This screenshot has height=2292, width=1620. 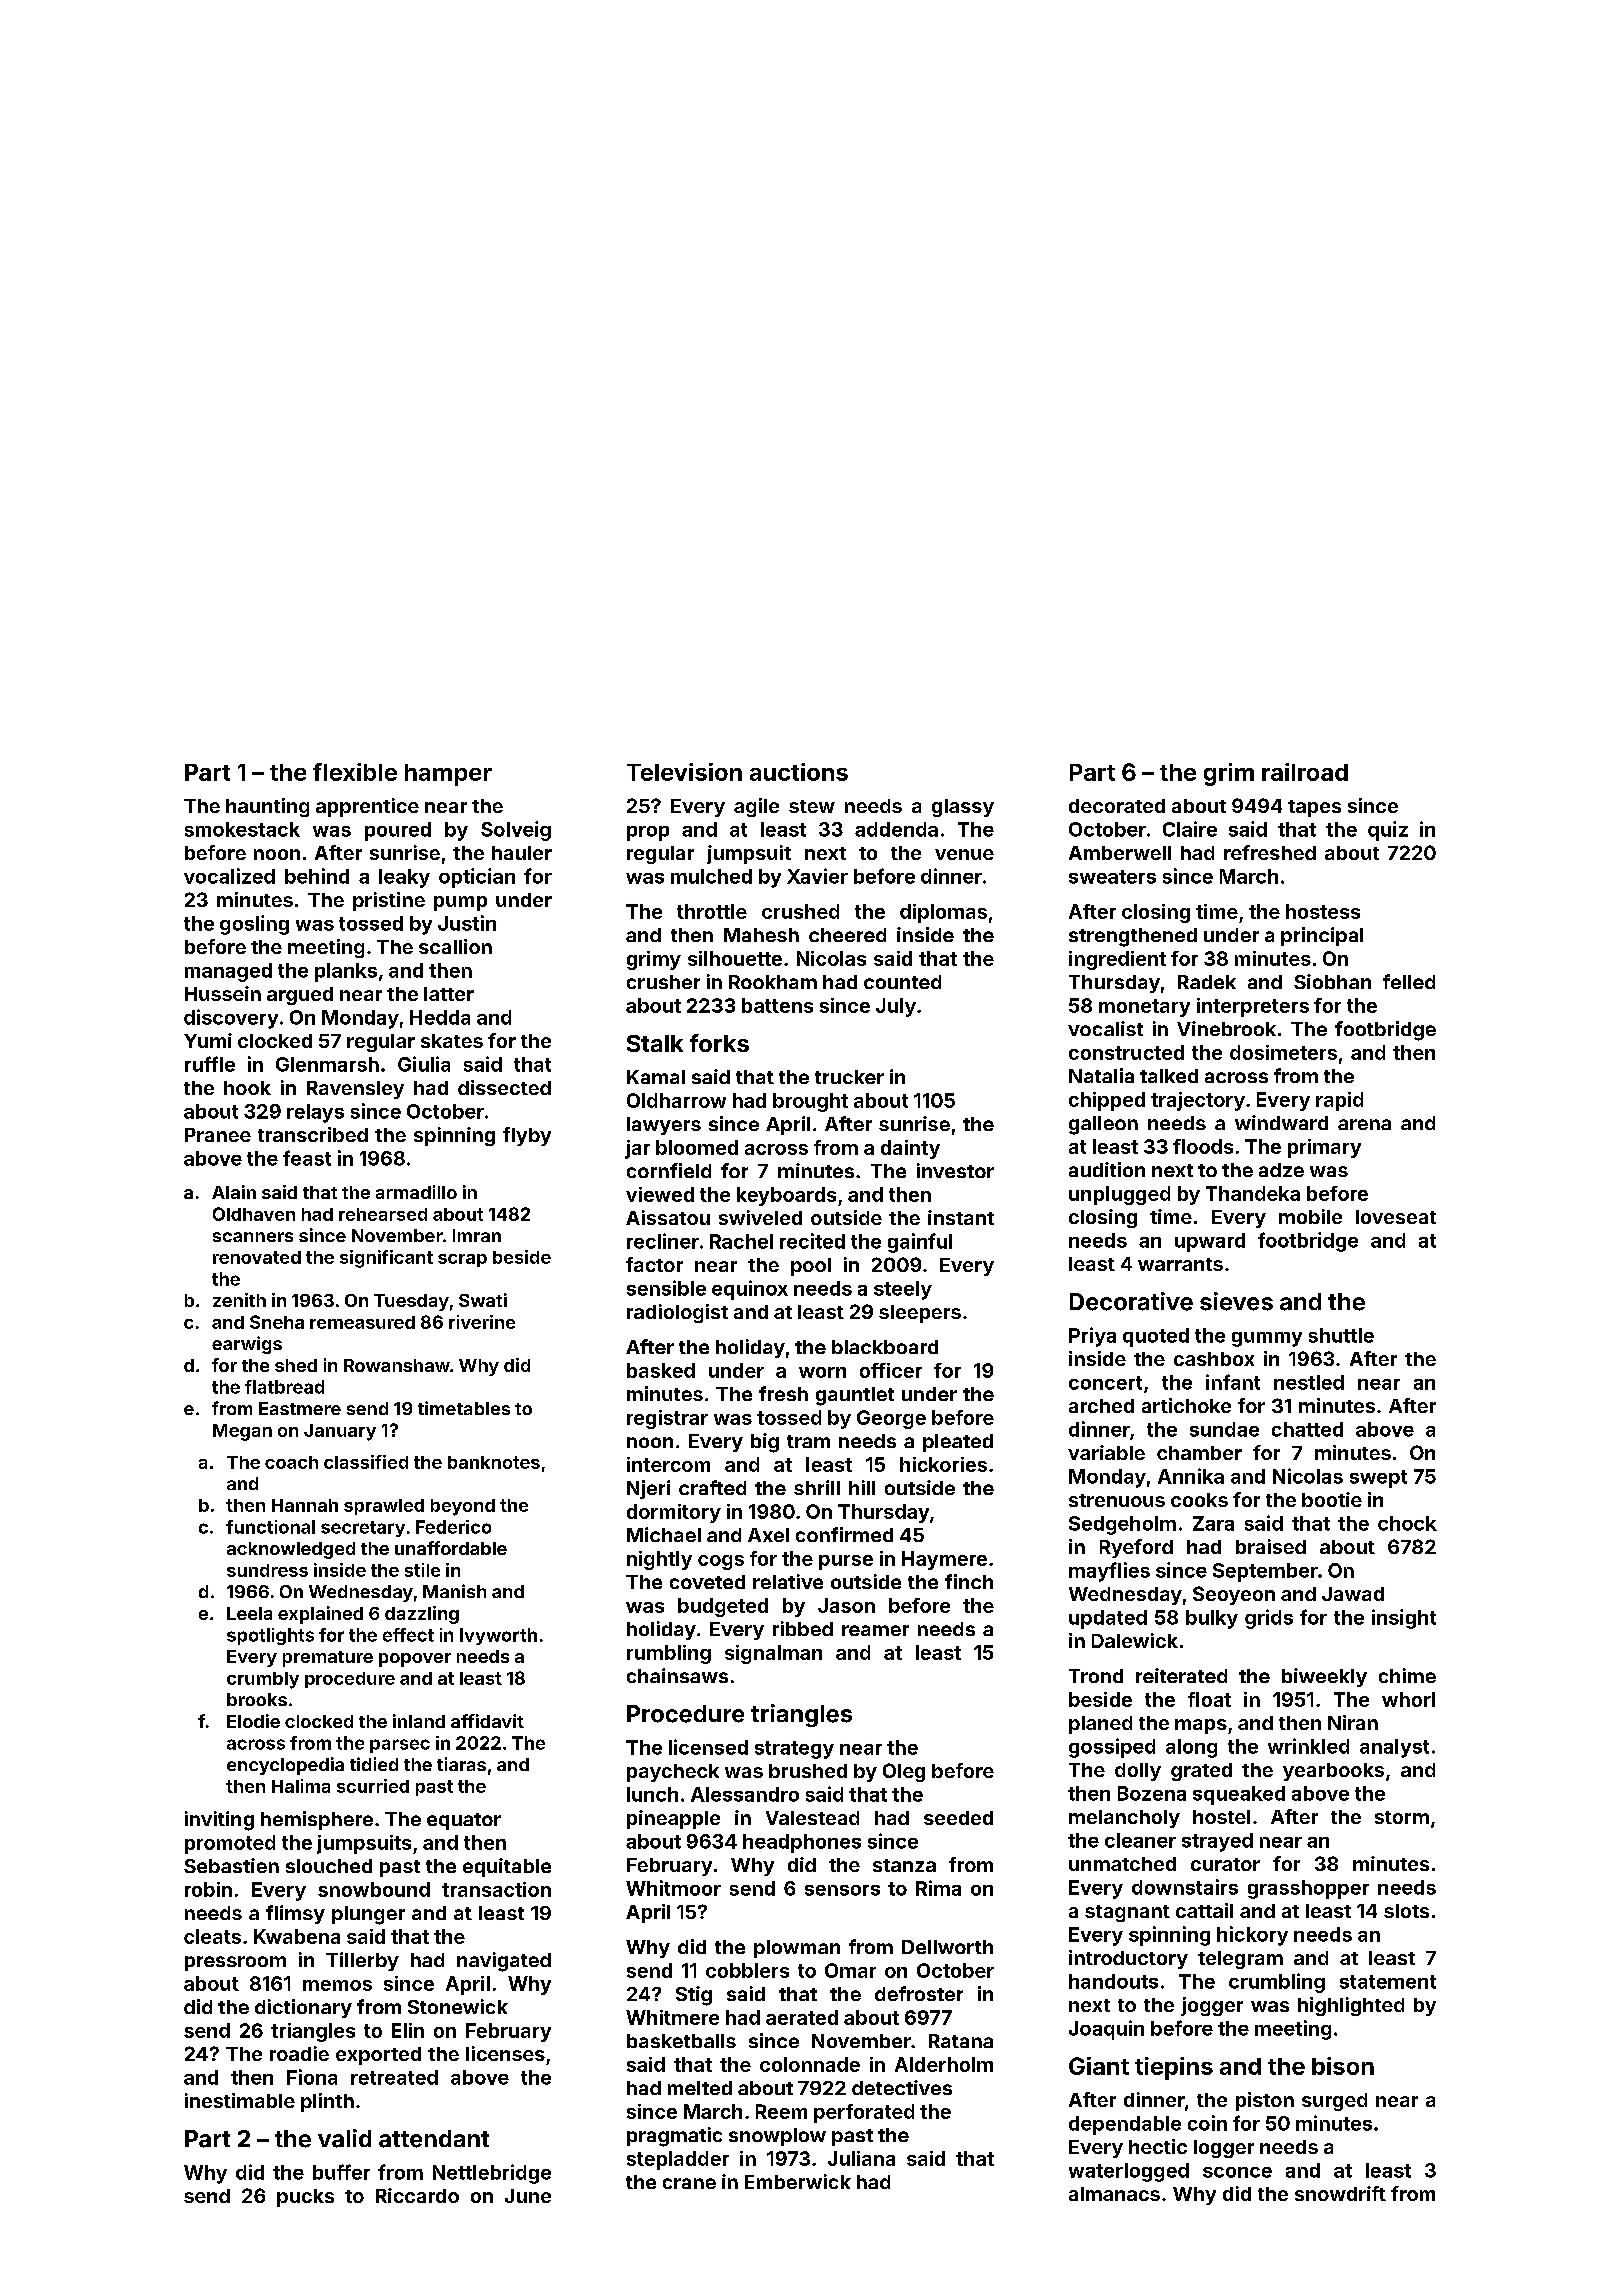 What do you see at coordinates (846, 1562) in the screenshot?
I see `purse` at bounding box center [846, 1562].
